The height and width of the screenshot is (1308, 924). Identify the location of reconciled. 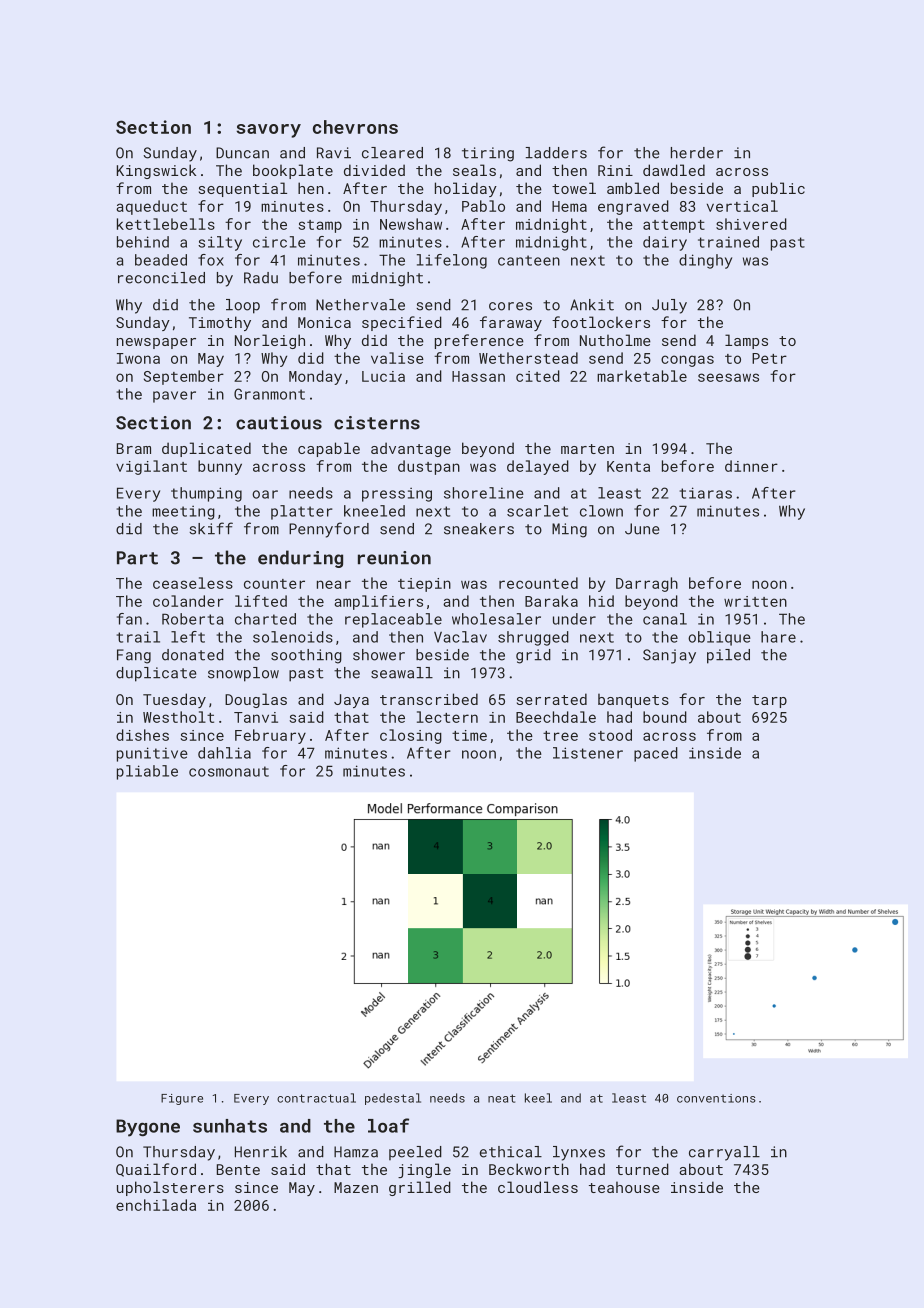
(161, 278).
